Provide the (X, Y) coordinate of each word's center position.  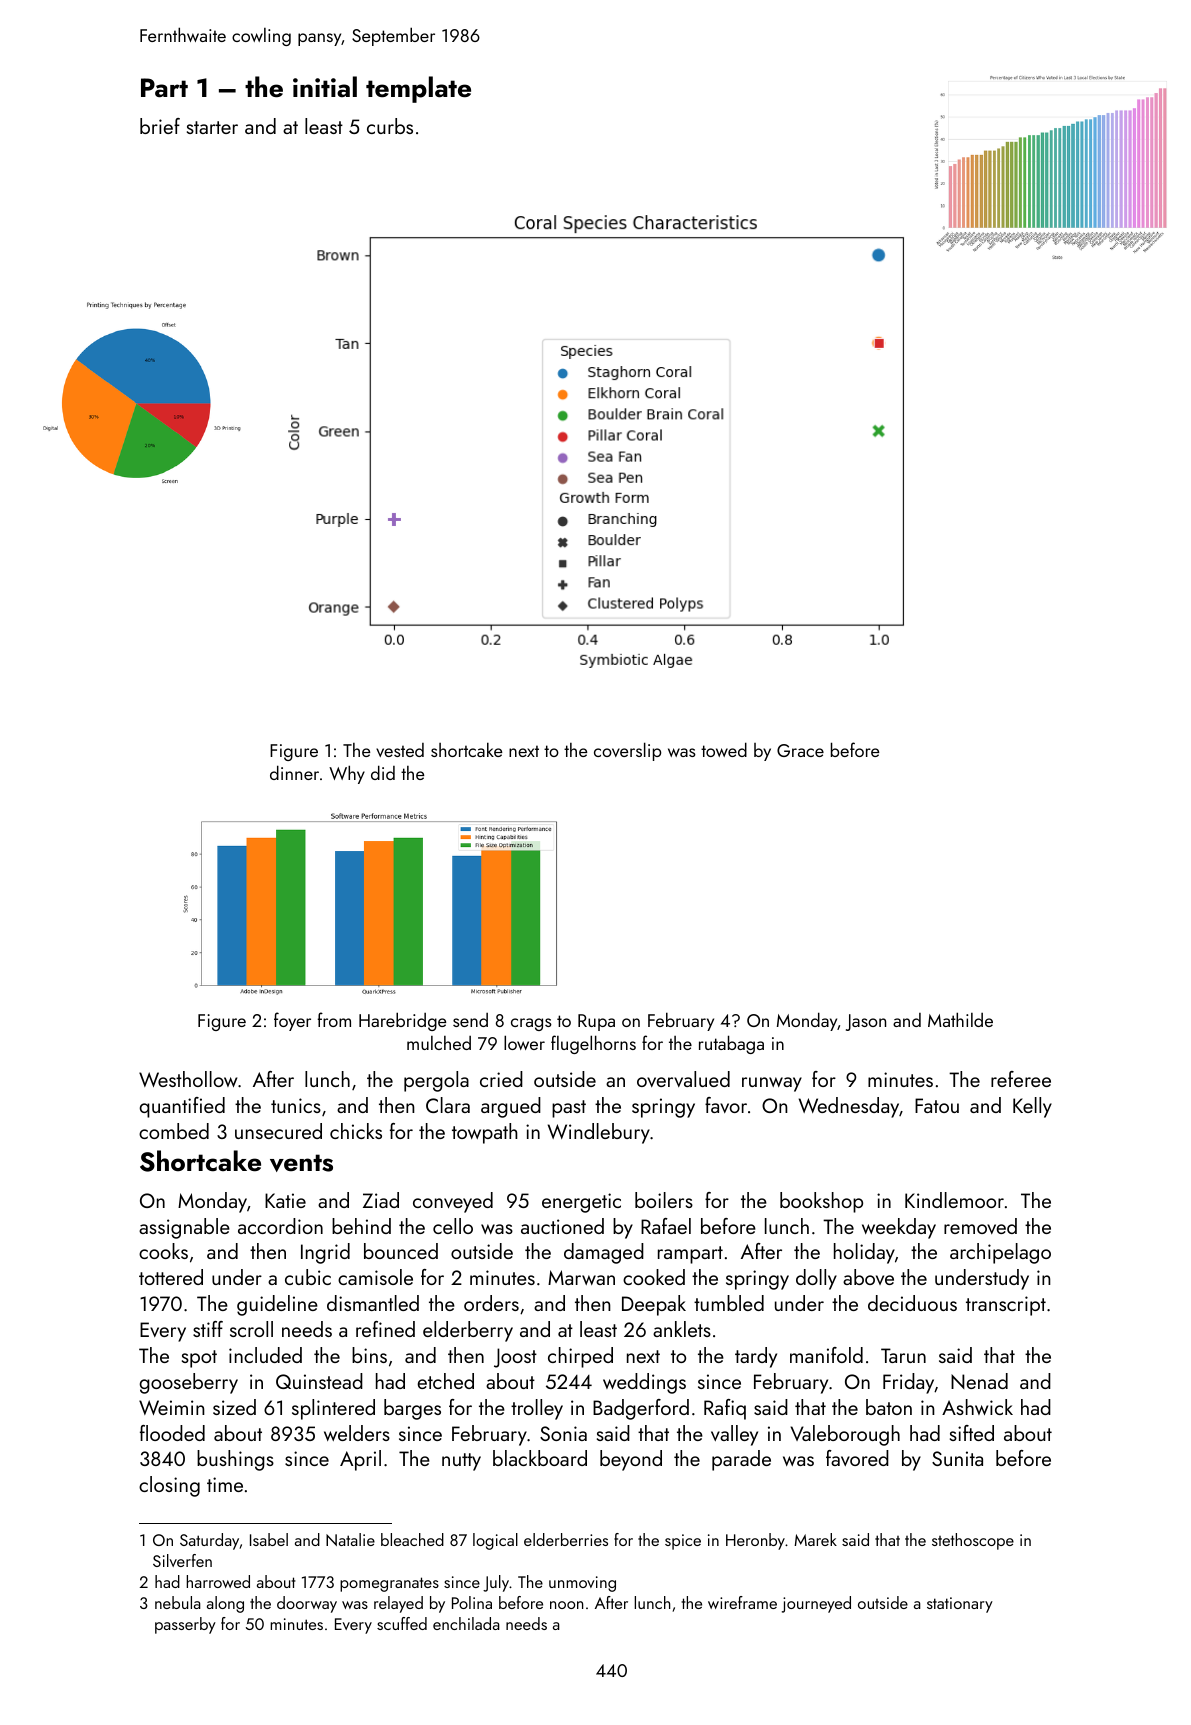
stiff (208, 1329)
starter (212, 127)
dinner (294, 772)
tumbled (729, 1303)
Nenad (979, 1381)
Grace (800, 750)
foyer (292, 1021)
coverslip (627, 751)
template (418, 89)
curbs (390, 126)
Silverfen (182, 1560)
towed (724, 749)
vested (400, 750)
